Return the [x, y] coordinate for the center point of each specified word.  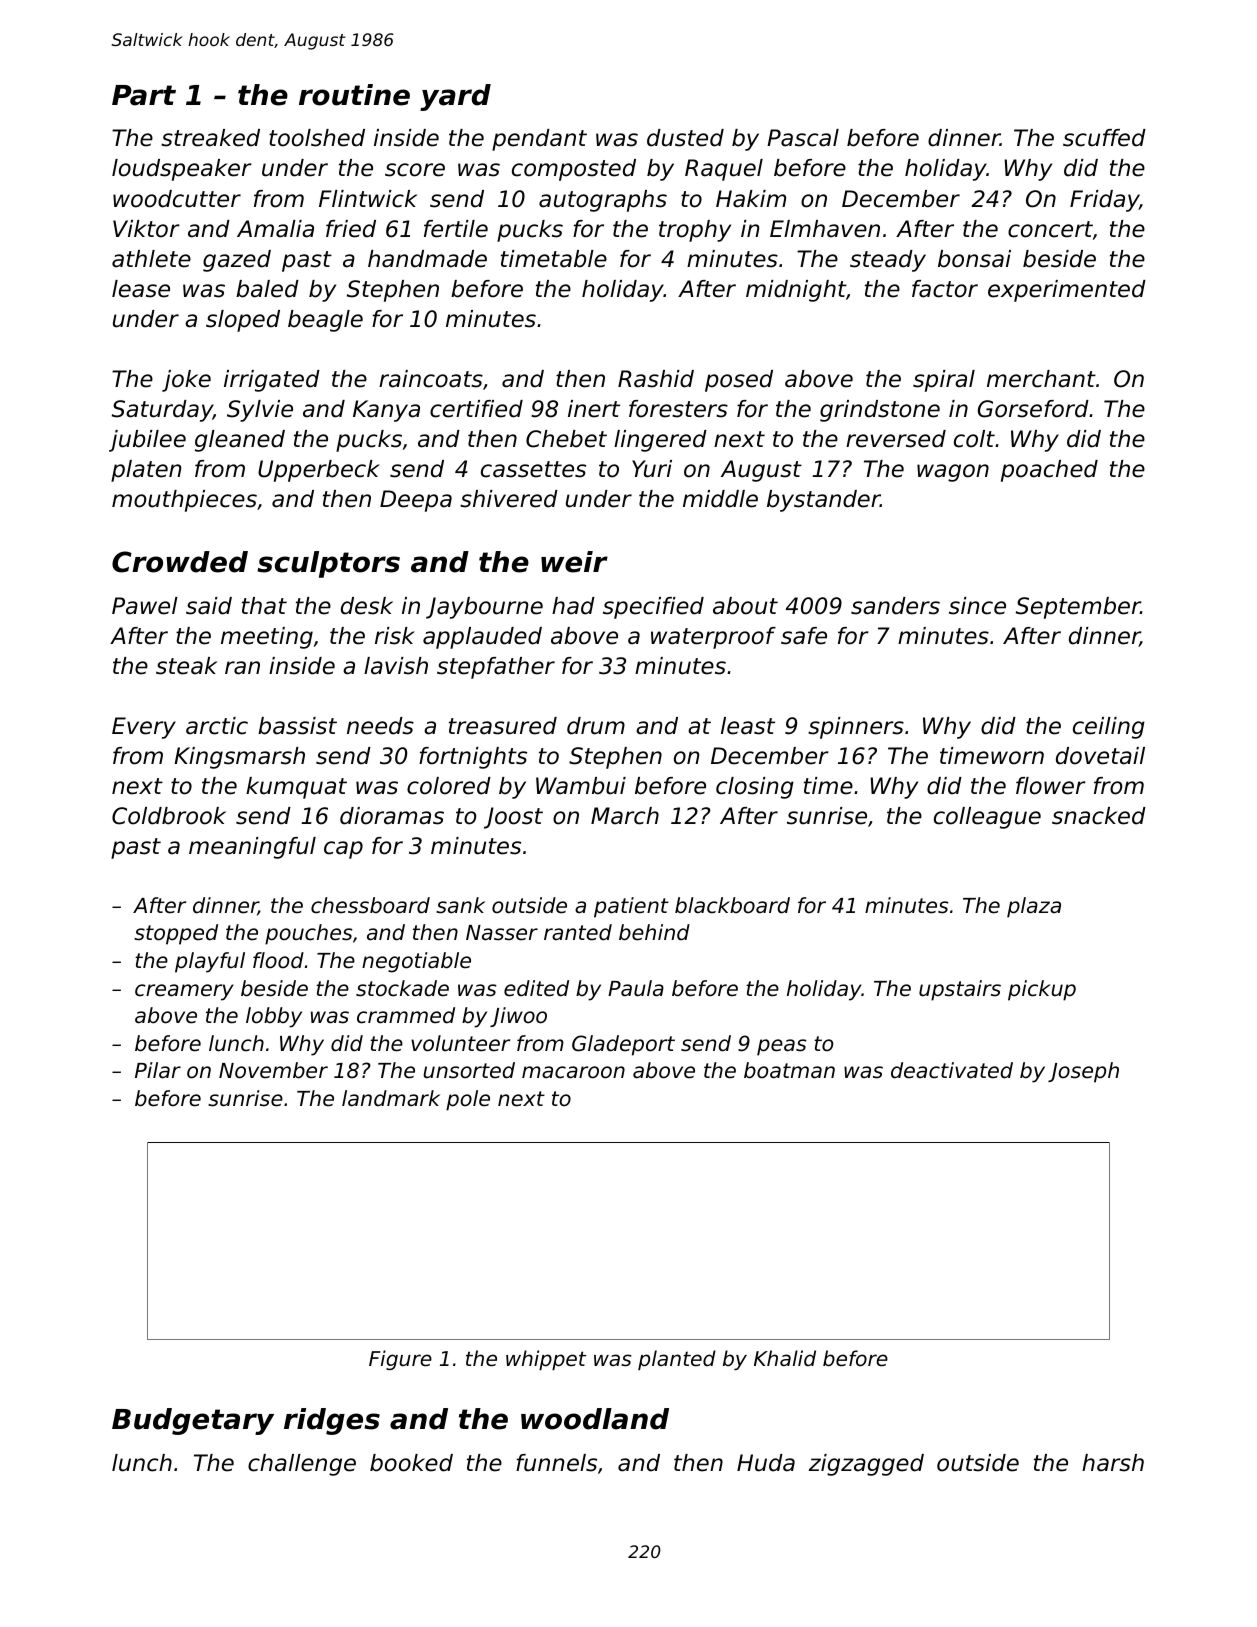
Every [144, 728]
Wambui [581, 786]
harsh [1113, 1463]
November [273, 1070]
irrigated [272, 381]
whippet [546, 1360]
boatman [789, 1070]
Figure [400, 1360]
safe [804, 636]
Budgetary [193, 1421]
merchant [1041, 379]
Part [144, 95]
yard [455, 97]
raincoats [431, 379]
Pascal [803, 138]
